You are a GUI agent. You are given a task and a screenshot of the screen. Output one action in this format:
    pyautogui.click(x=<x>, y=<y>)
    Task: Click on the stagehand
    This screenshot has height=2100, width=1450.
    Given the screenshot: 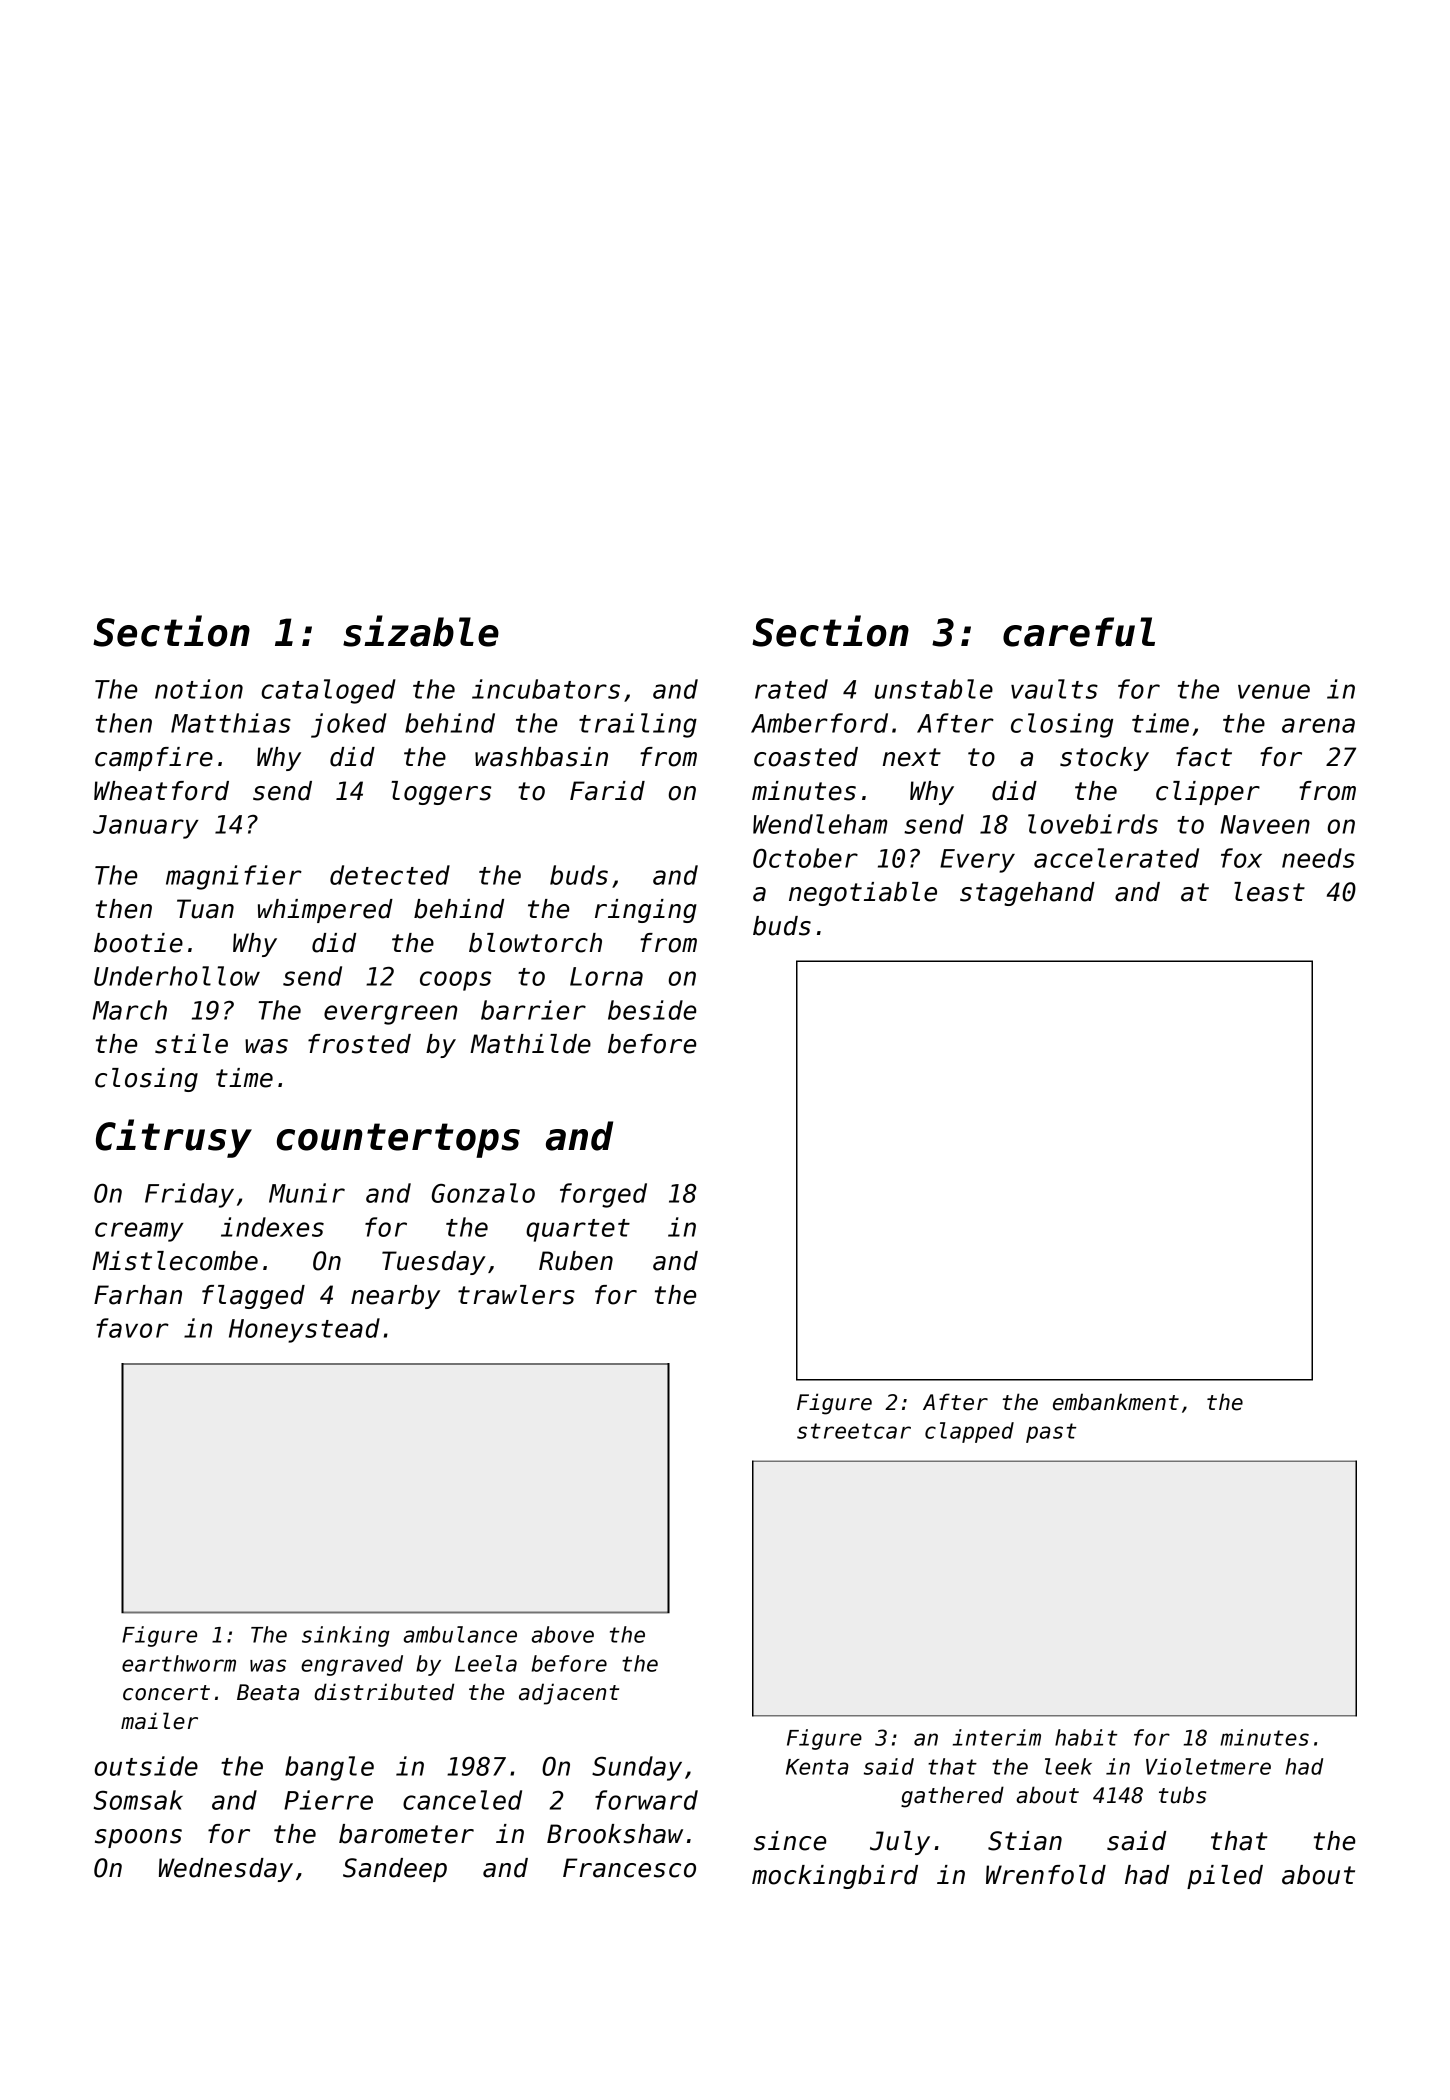 What is the action you would take?
    pyautogui.click(x=1027, y=894)
